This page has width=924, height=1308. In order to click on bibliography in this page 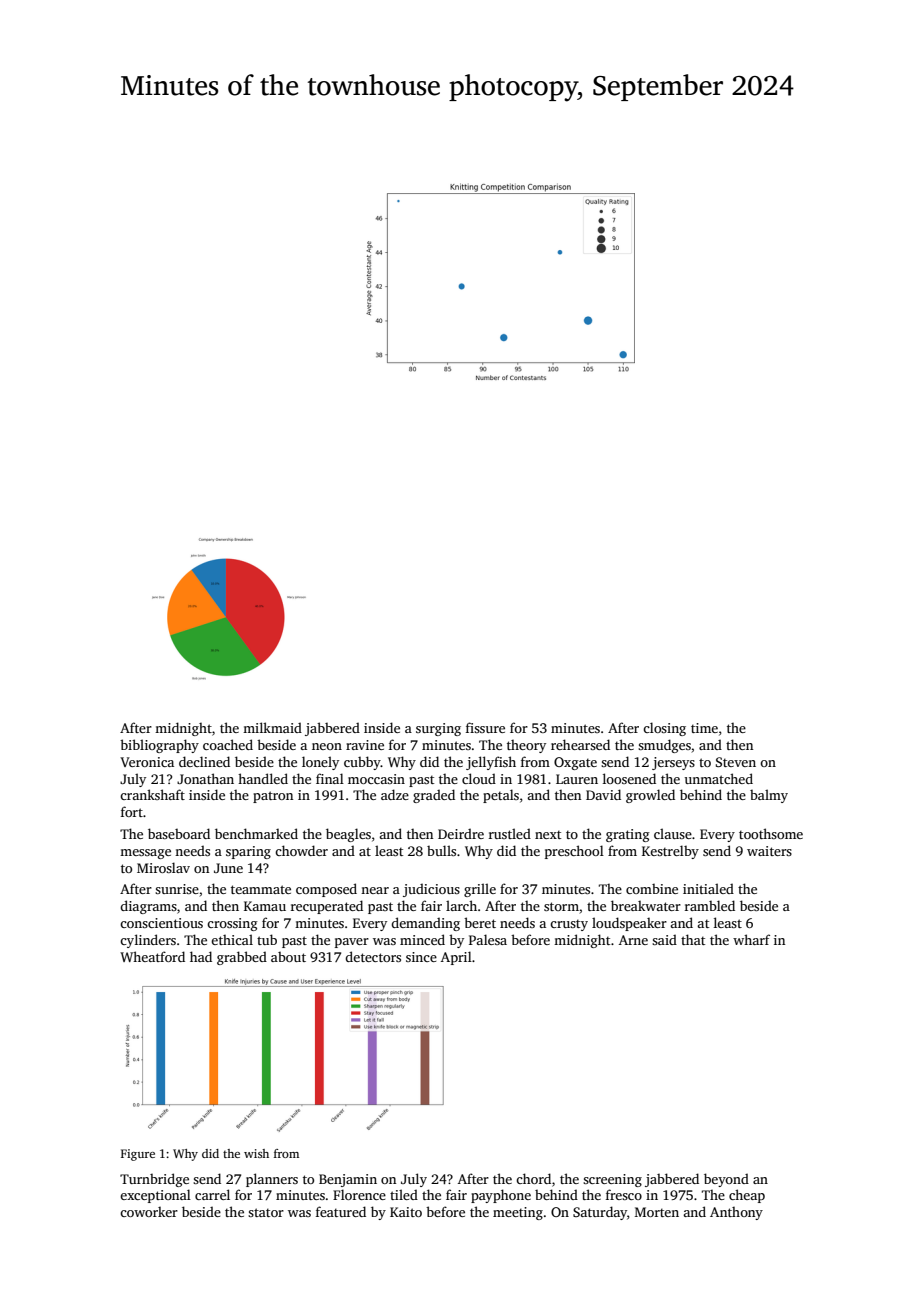, I will do `click(159, 746)`.
